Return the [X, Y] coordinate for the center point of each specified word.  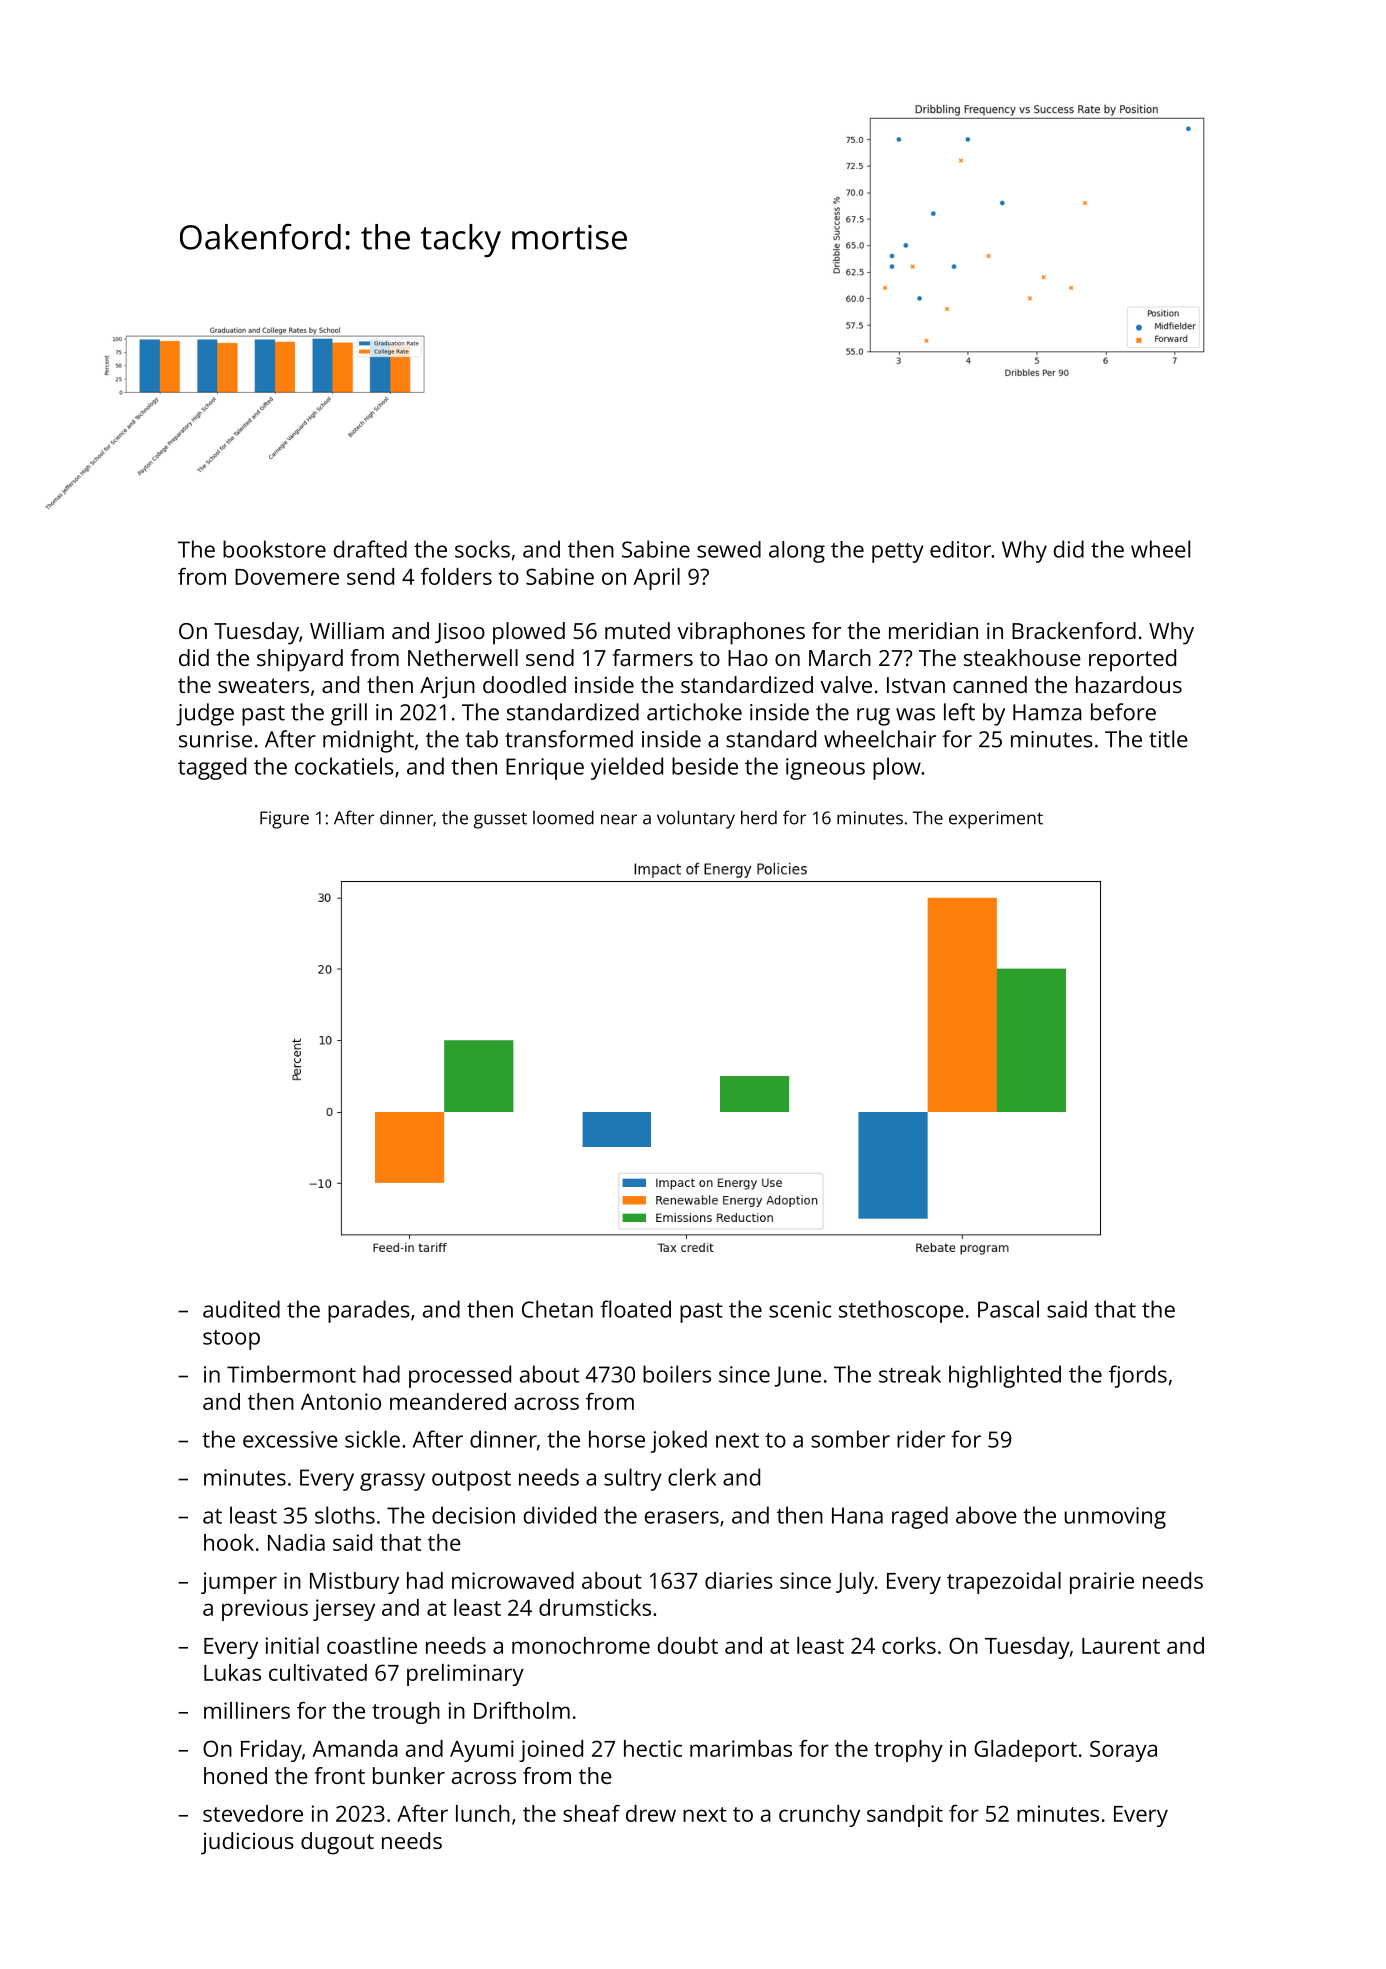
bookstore [274, 549]
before [1123, 712]
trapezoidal [1004, 1583]
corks [909, 1645]
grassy [392, 1482]
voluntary [696, 819]
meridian [933, 630]
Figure [284, 820]
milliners [247, 1710]
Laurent [1121, 1646]
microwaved [513, 1580]
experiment [996, 820]
